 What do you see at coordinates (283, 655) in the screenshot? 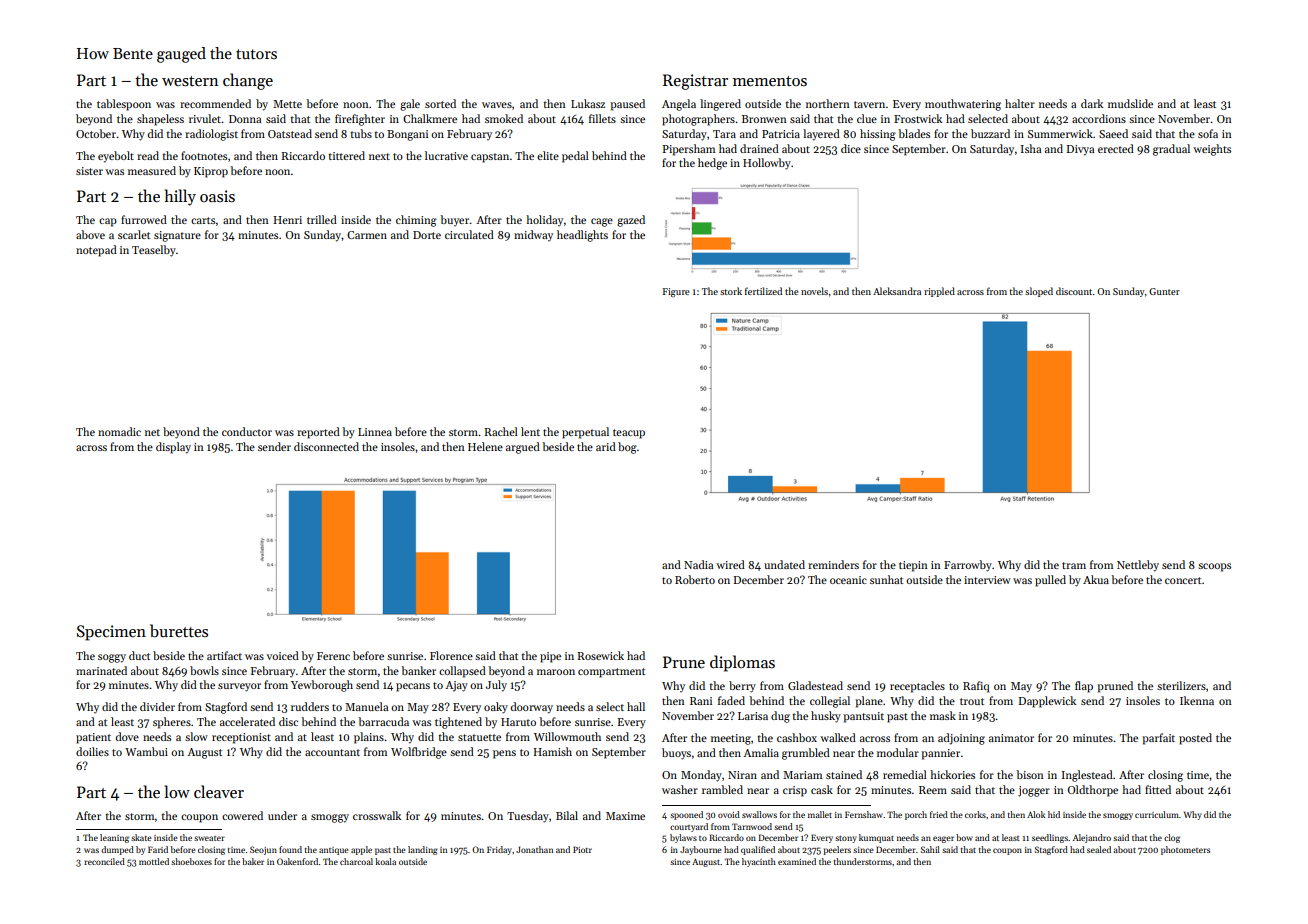
I see `voiced` at bounding box center [283, 655].
